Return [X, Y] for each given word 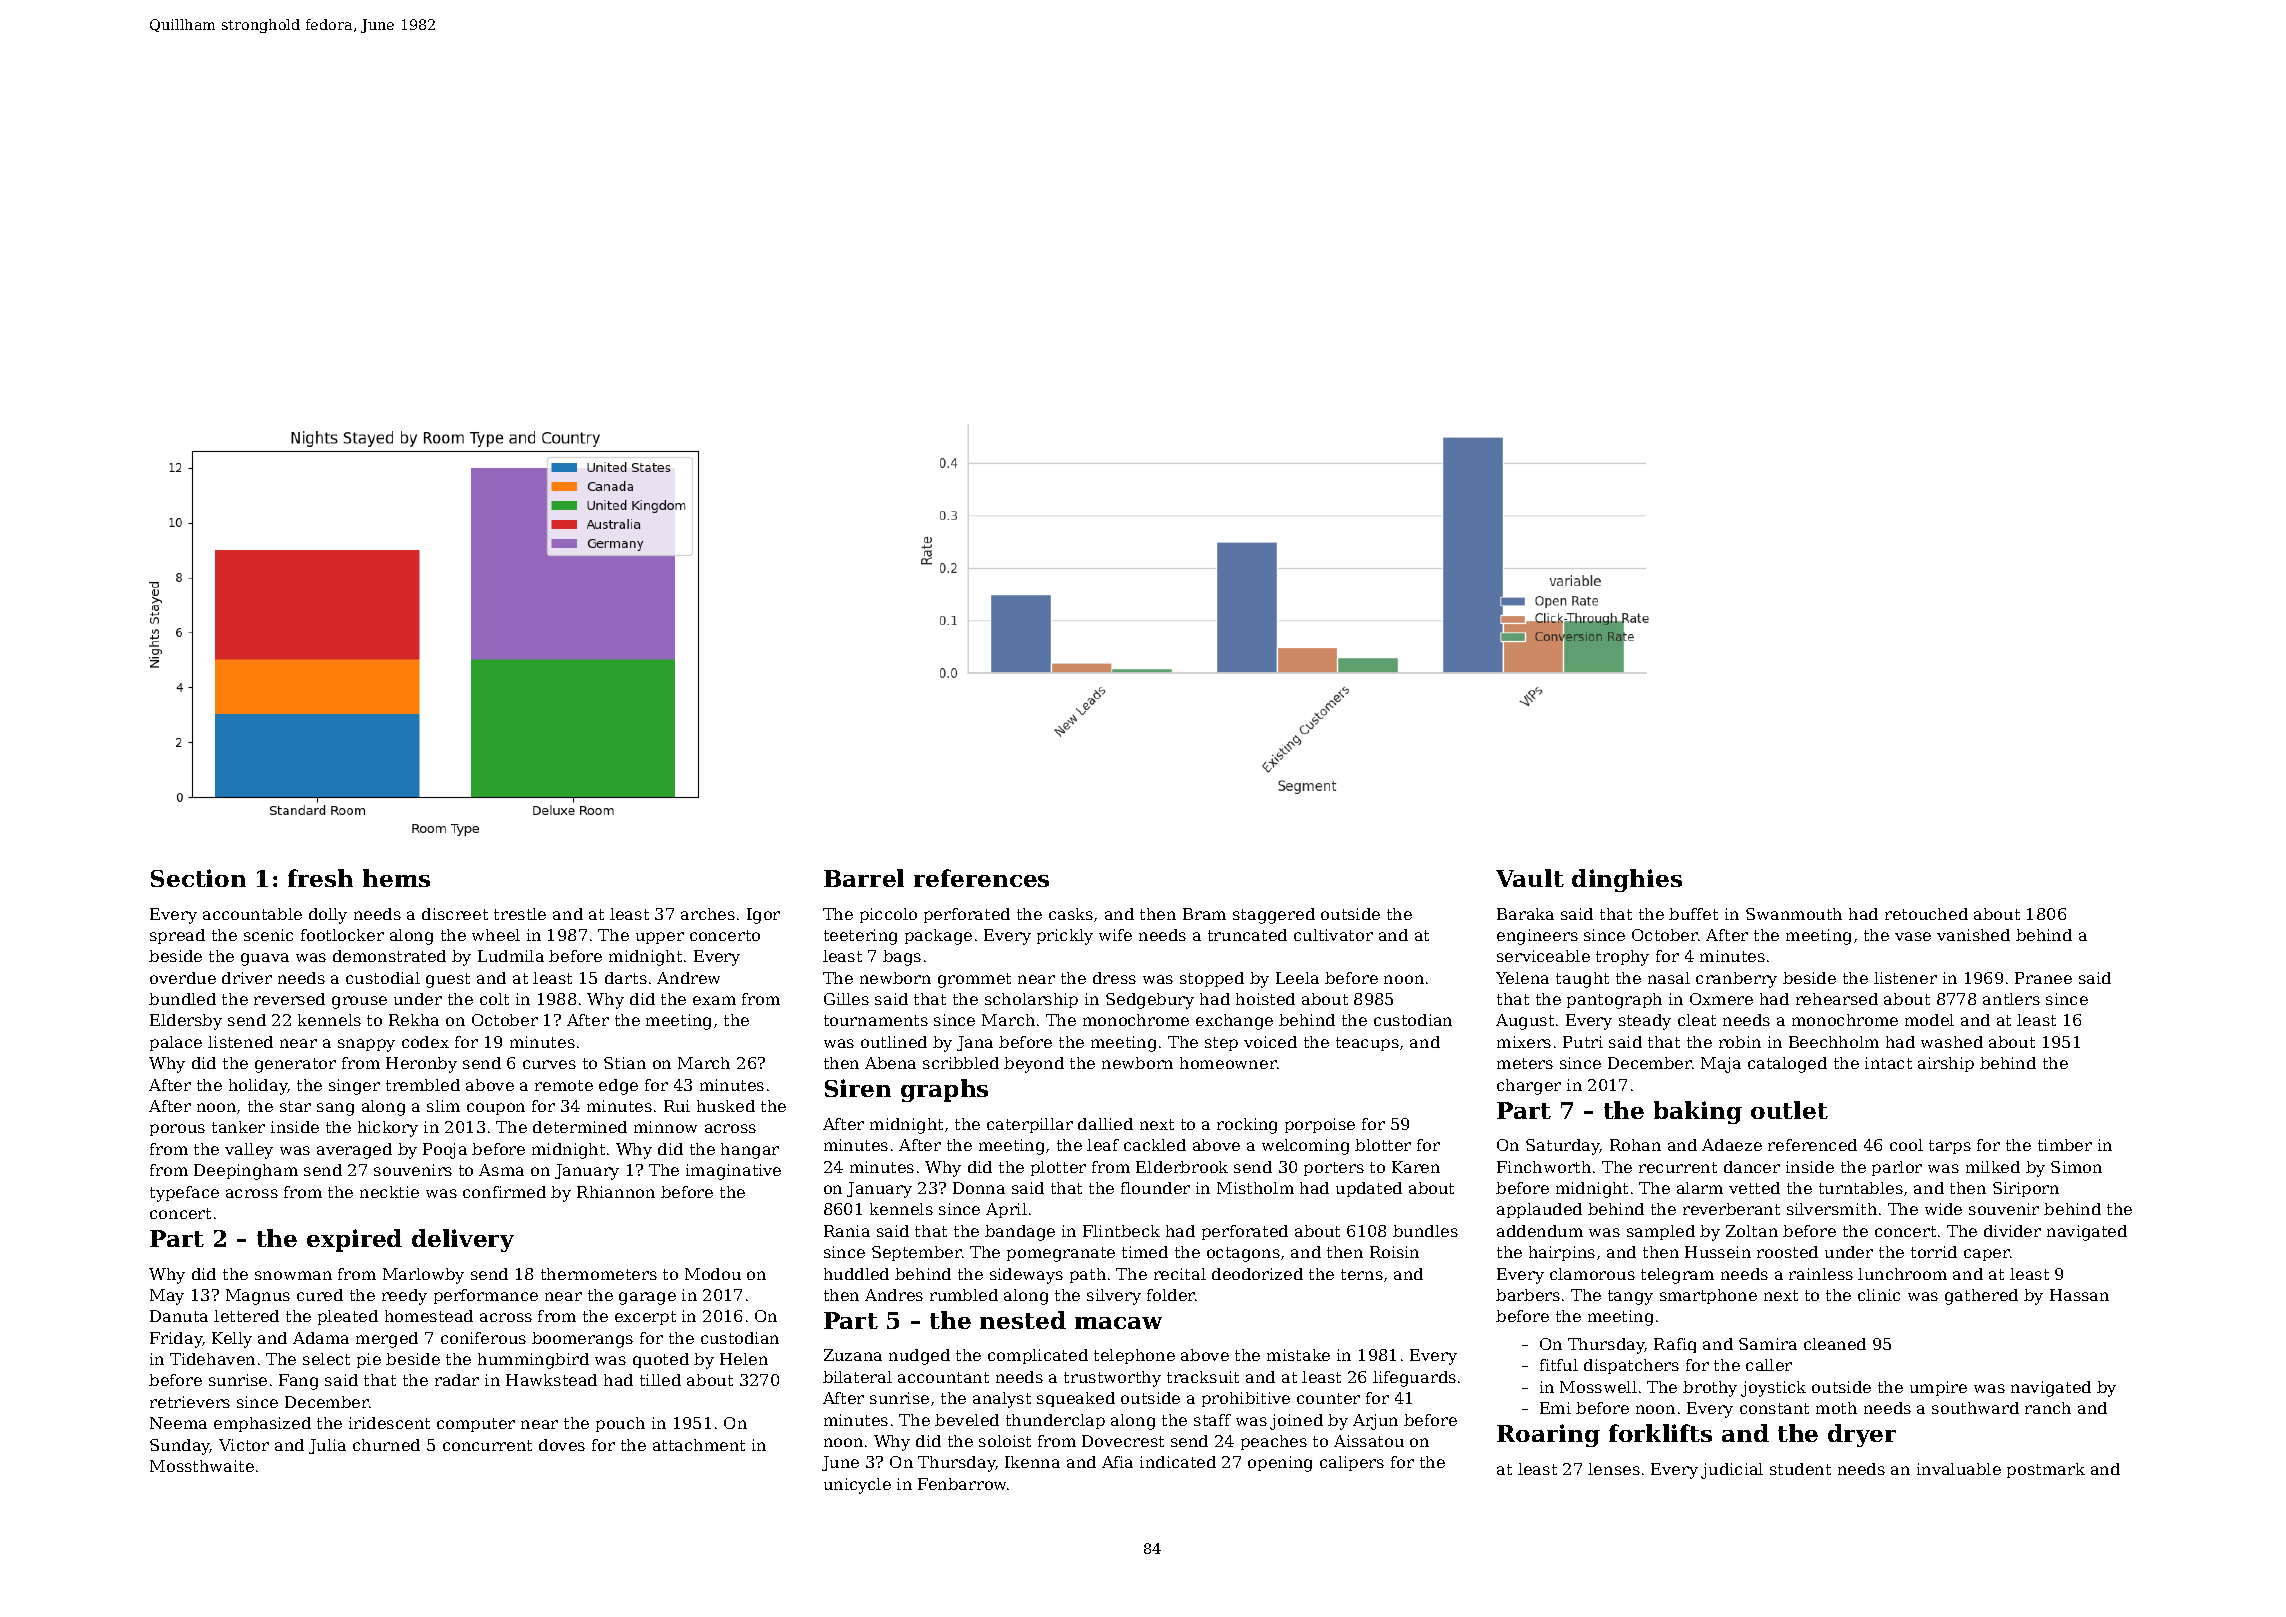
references [981, 878]
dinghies [1627, 880]
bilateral [857, 1377]
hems [396, 878]
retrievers [190, 1402]
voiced [1270, 1042]
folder [1171, 1295]
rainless [1821, 1274]
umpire [1938, 1388]
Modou [713, 1274]
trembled [423, 1085]
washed [1952, 1042]
